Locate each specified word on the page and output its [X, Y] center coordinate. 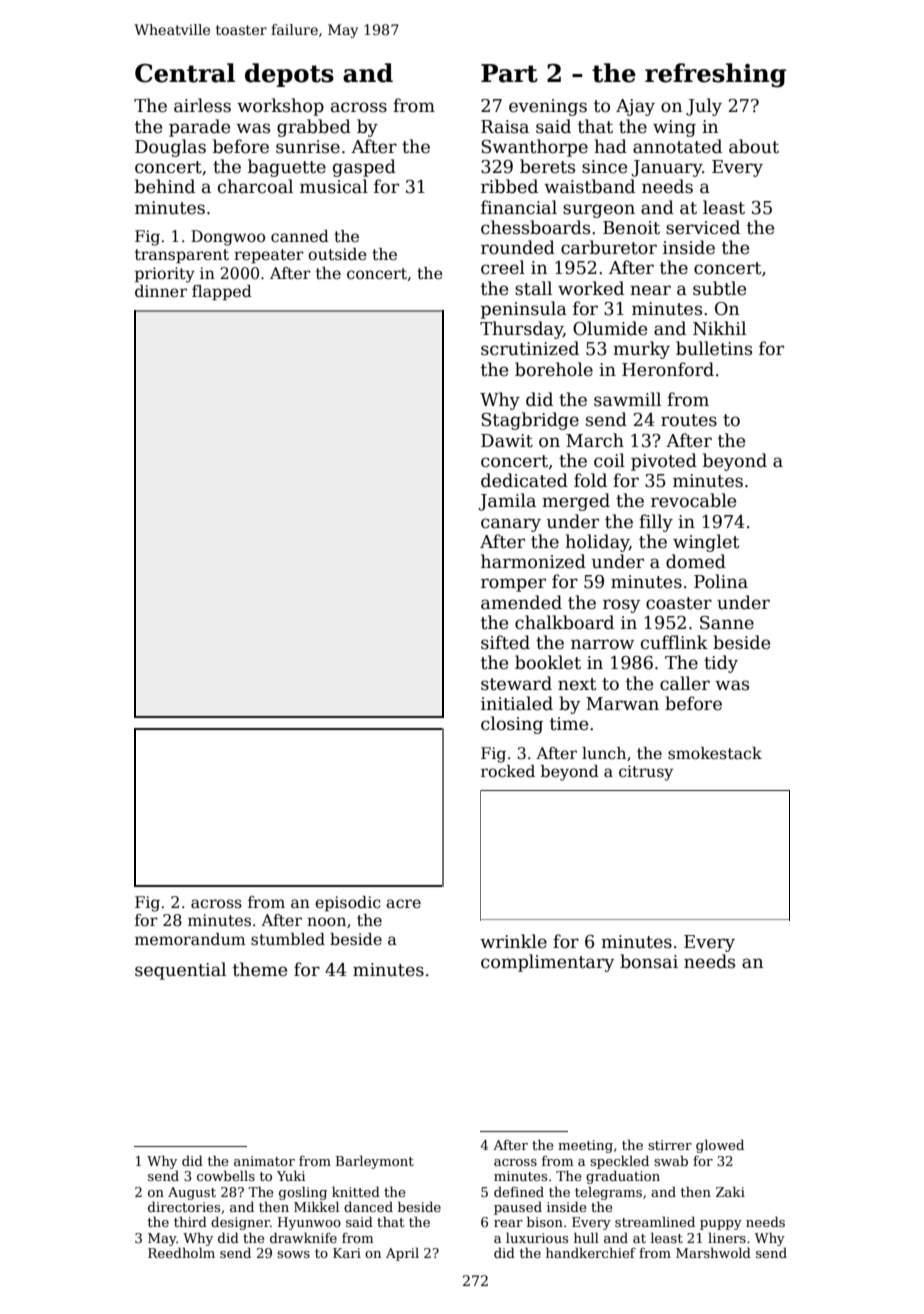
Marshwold [713, 1252]
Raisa [505, 127]
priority [165, 275]
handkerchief [591, 1252]
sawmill [627, 399]
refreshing [715, 75]
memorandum [190, 939]
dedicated [524, 480]
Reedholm [181, 1252]
